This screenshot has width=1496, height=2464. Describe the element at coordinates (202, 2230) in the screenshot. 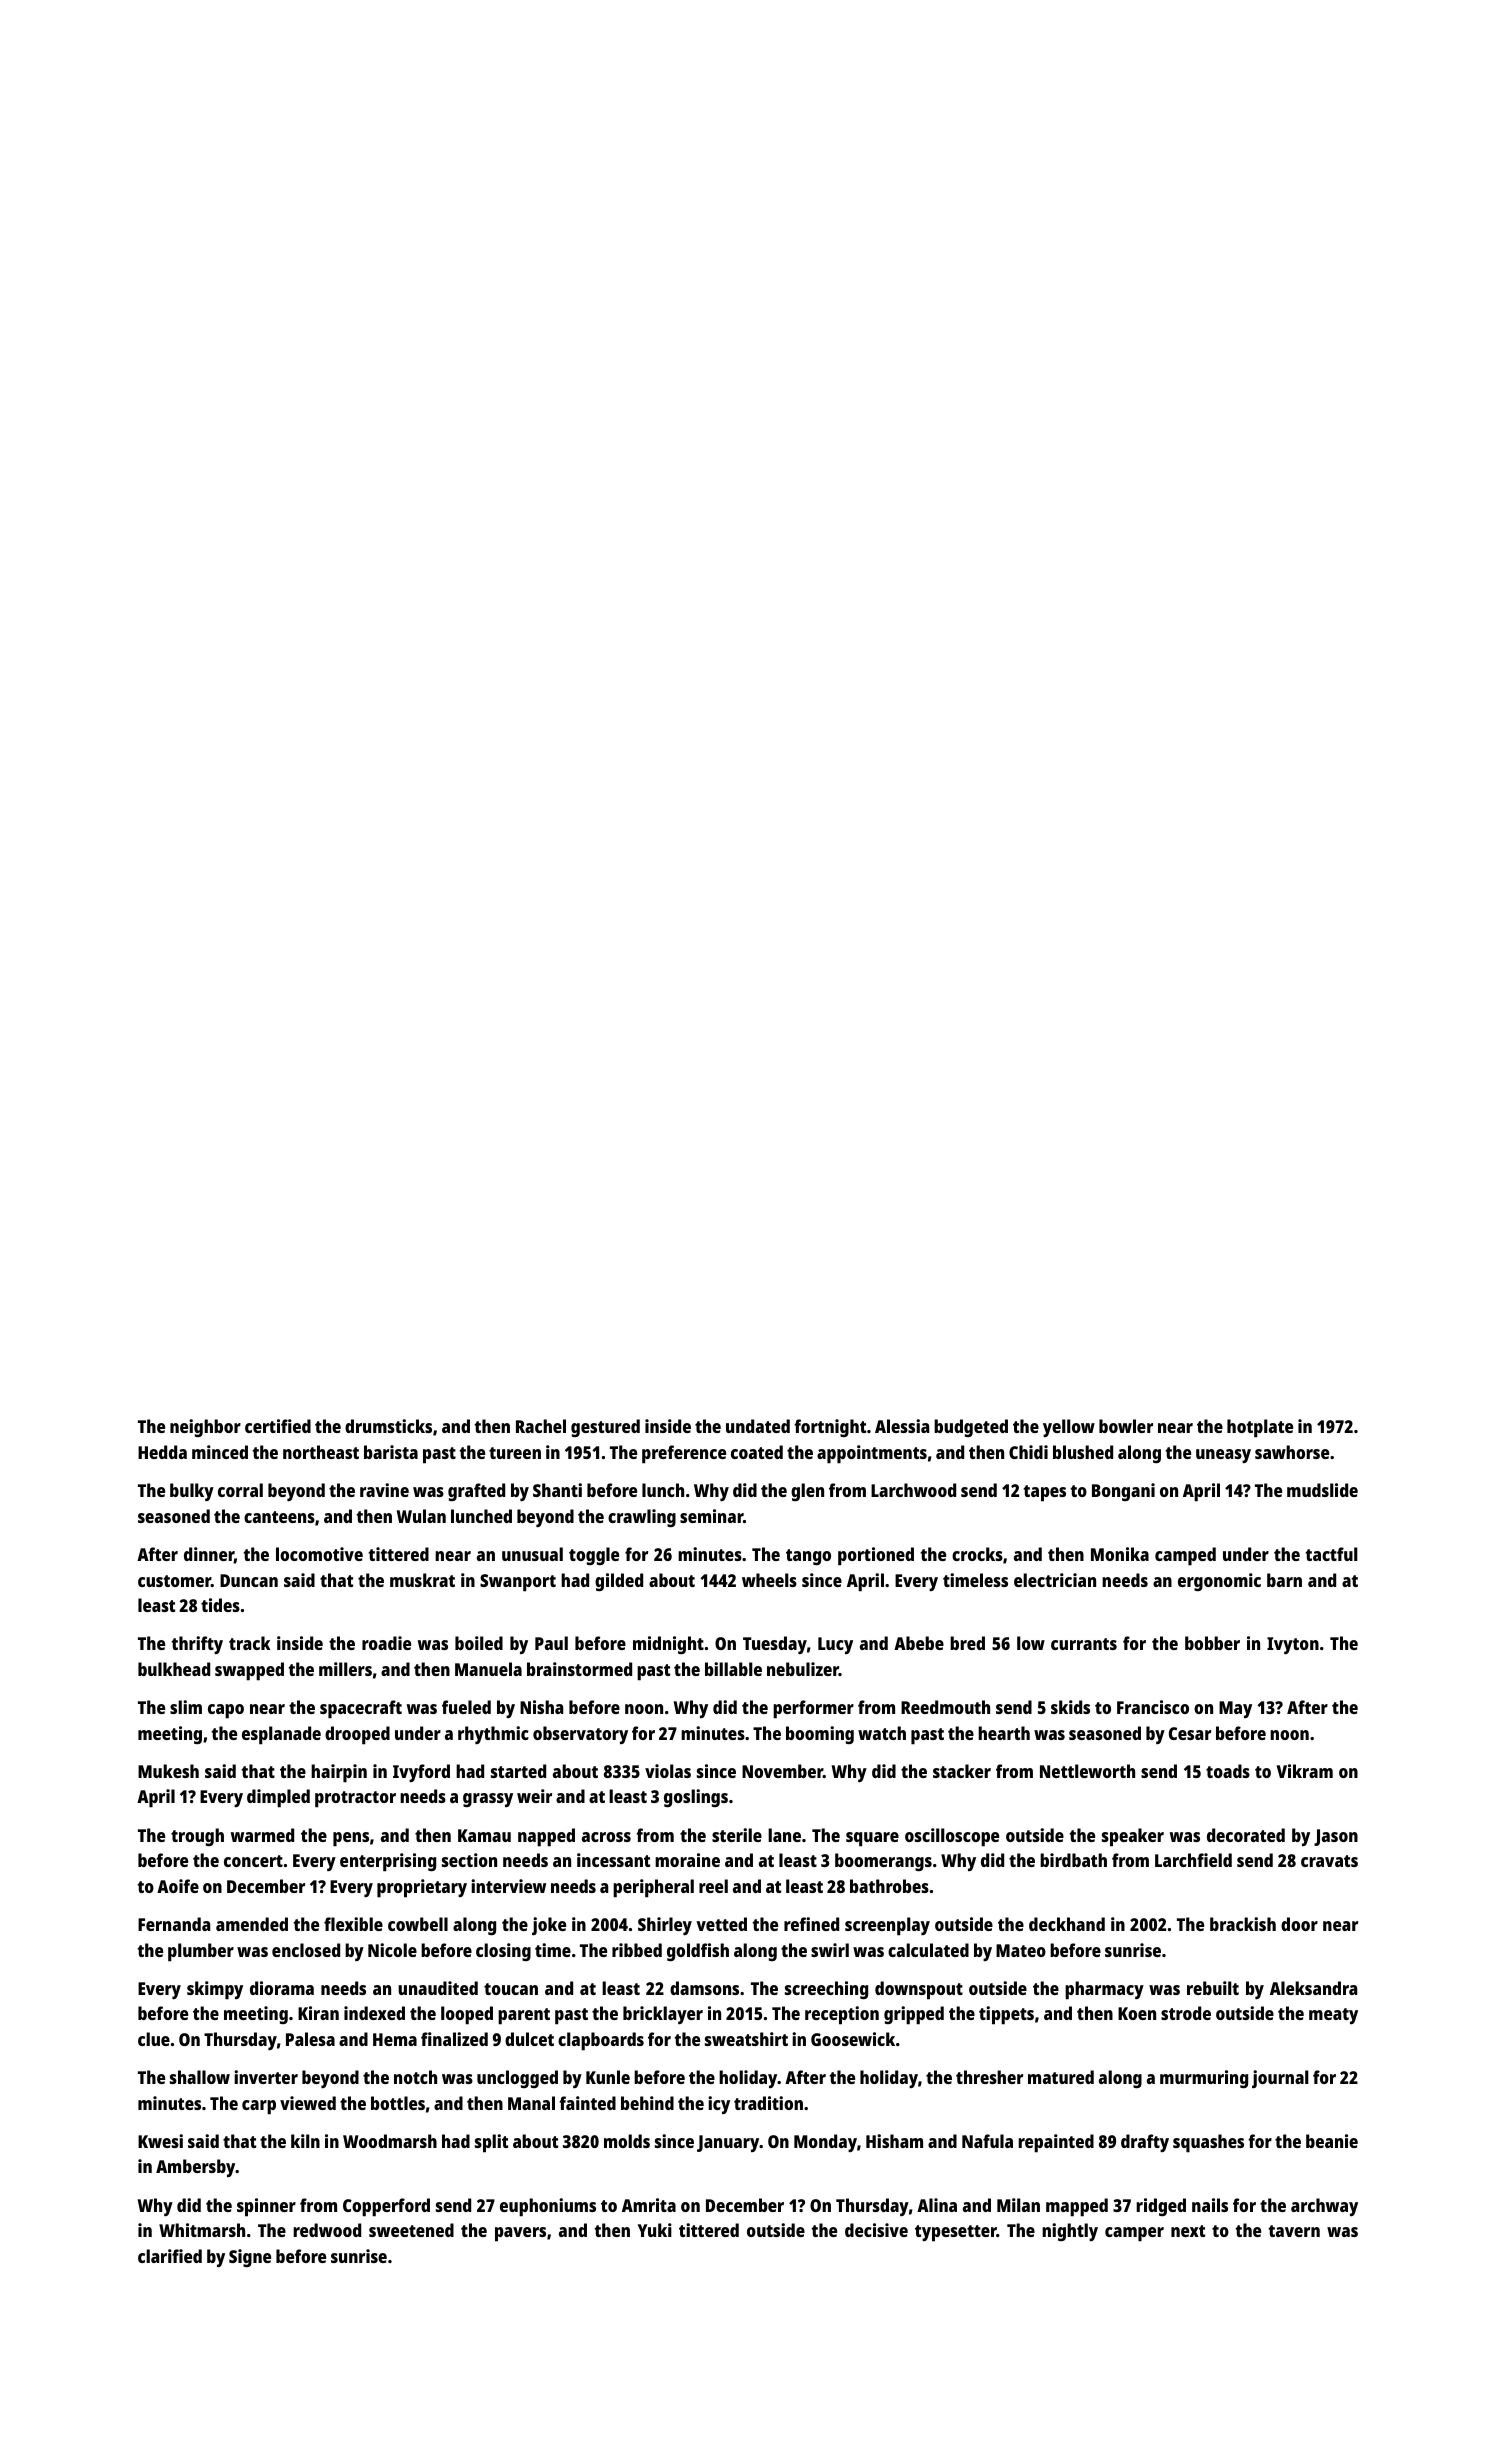

I see `Whitmarsh` at that location.
